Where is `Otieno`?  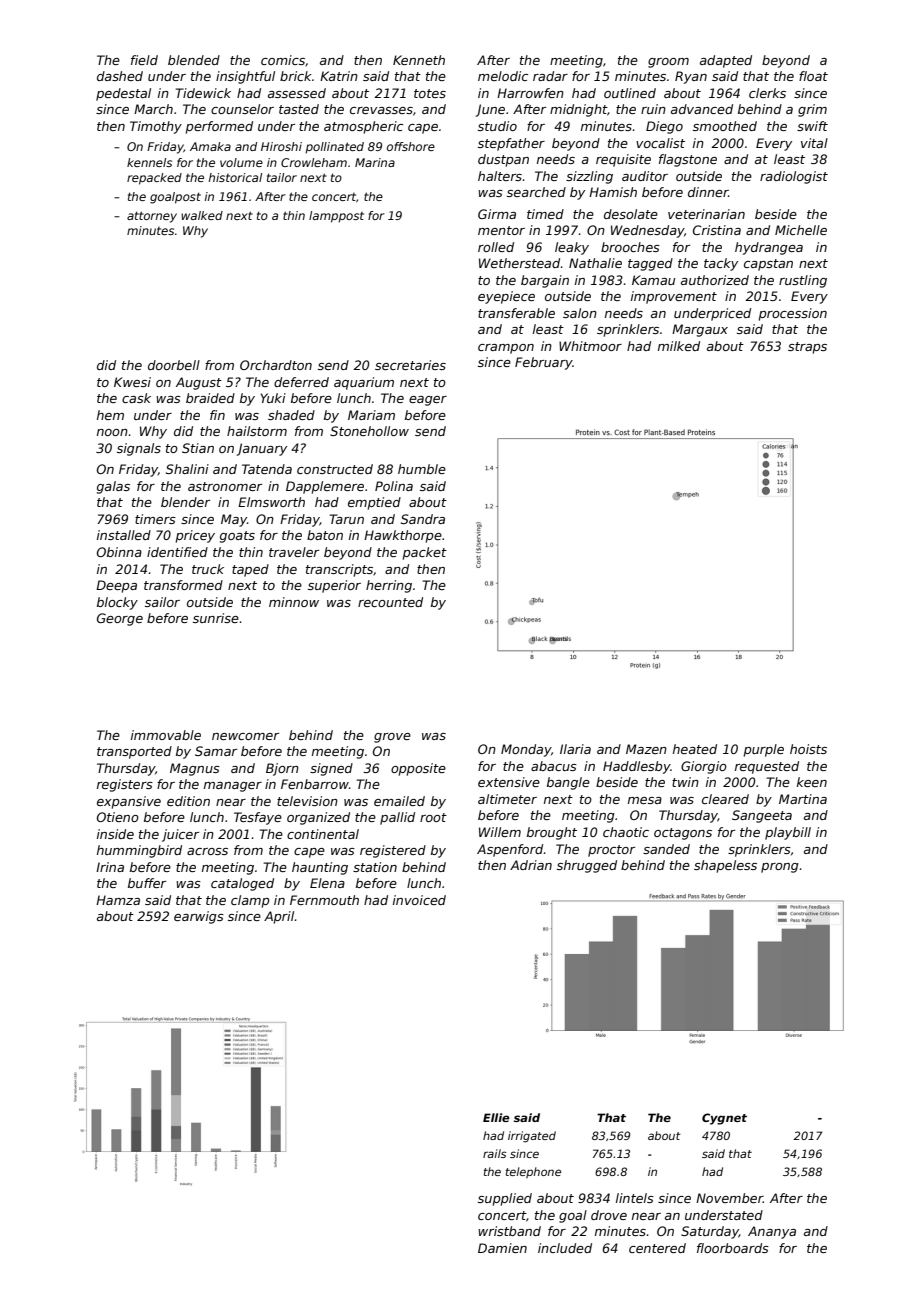
Otieno is located at coordinates (118, 817).
